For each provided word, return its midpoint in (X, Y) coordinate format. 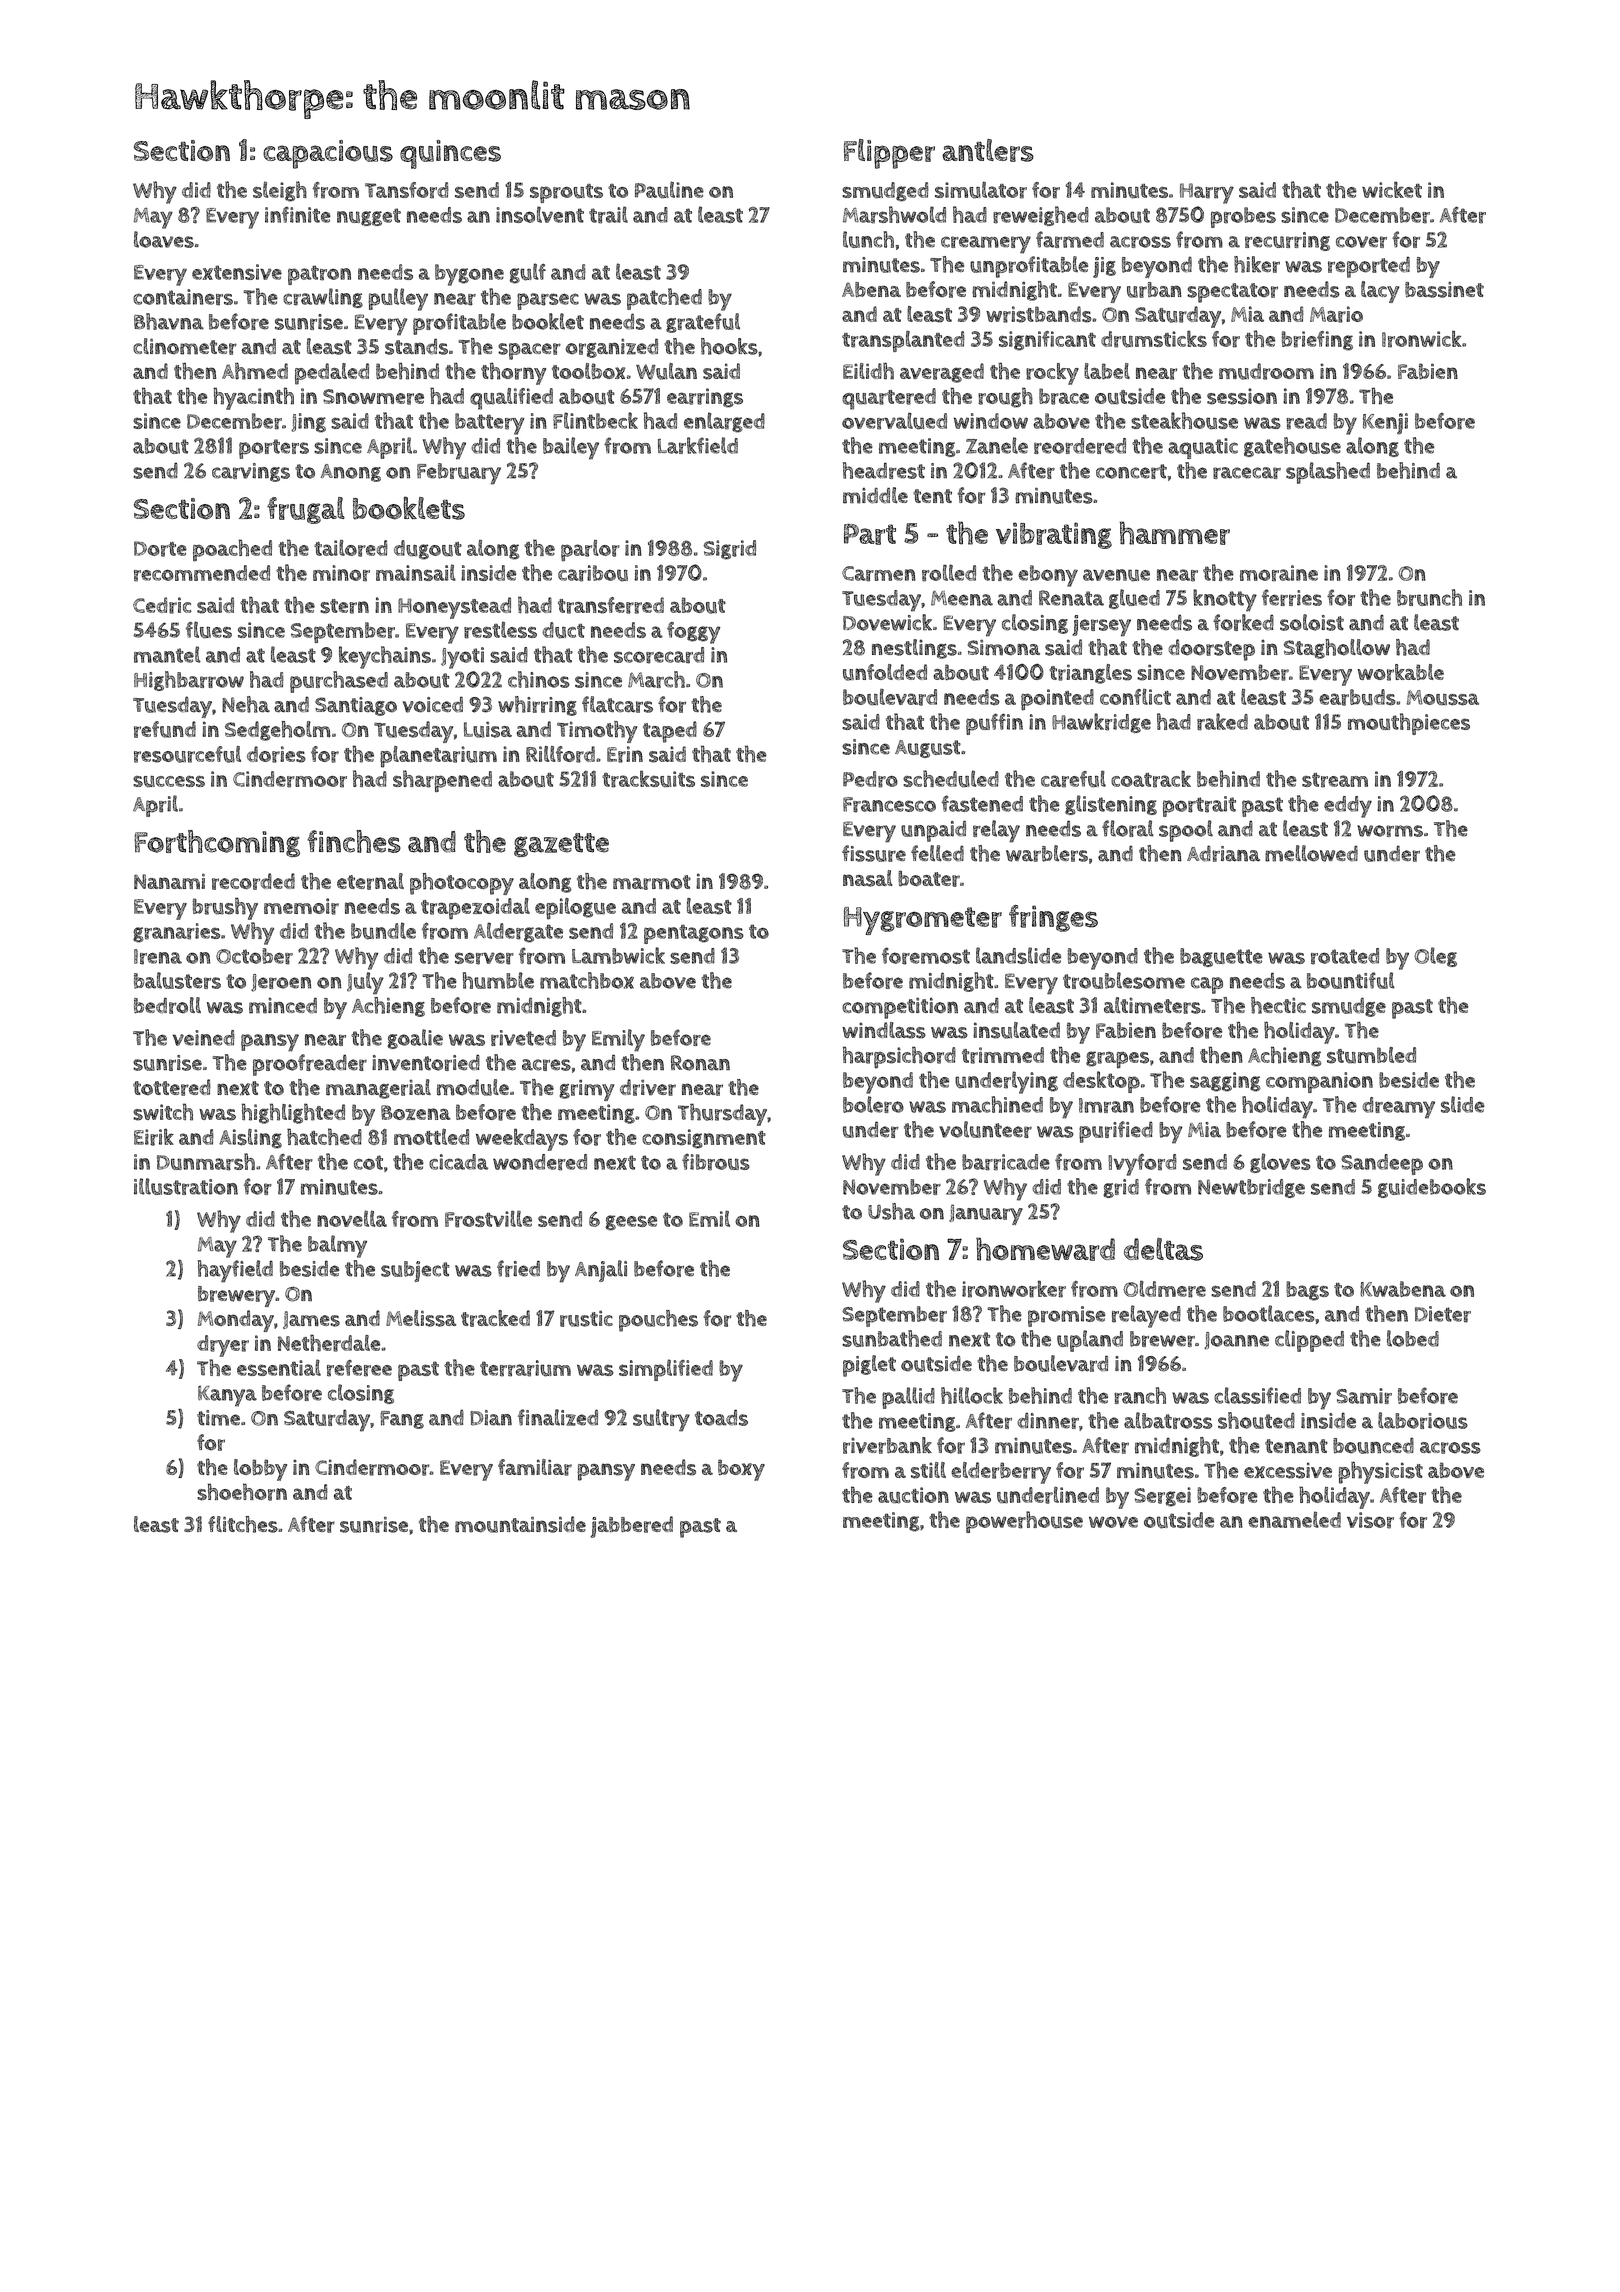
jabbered (631, 1527)
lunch (868, 239)
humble (498, 980)
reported (1369, 267)
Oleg (1435, 957)
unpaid (933, 831)
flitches (243, 1524)
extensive (237, 272)
